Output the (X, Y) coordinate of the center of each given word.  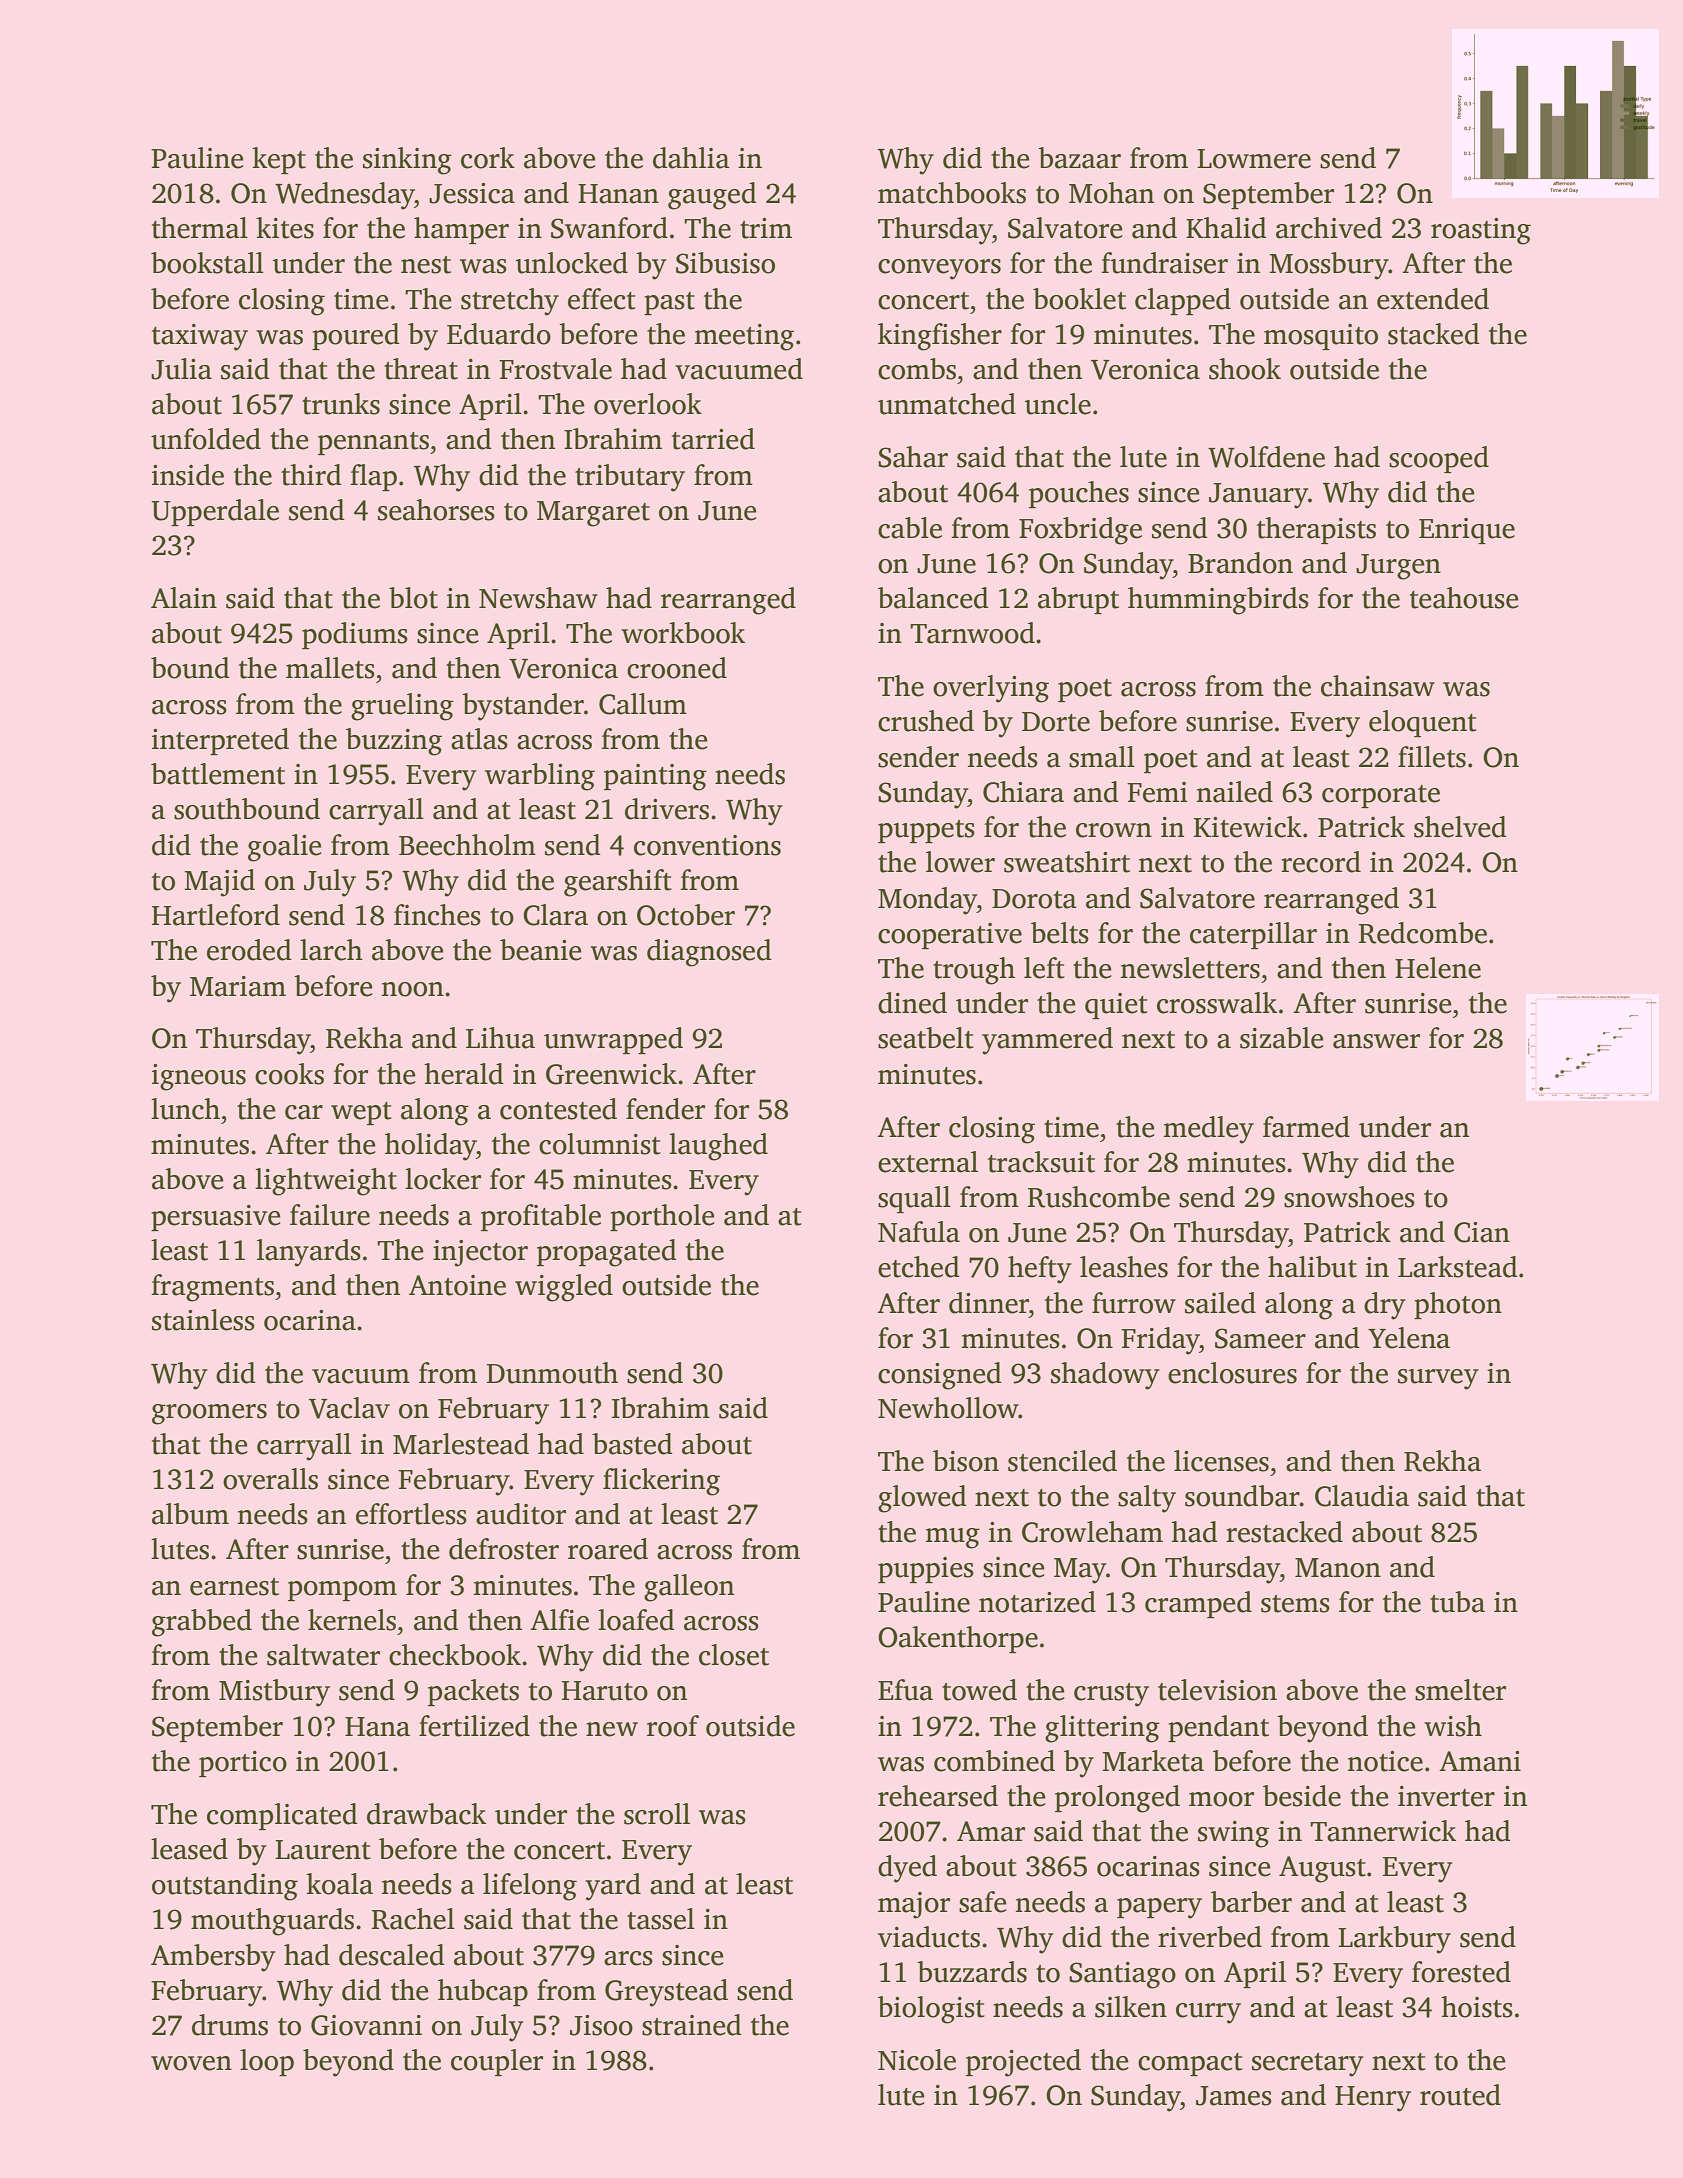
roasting (1481, 231)
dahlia (691, 158)
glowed (922, 1499)
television (1217, 1690)
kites (285, 228)
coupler (497, 2062)
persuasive (216, 1218)
